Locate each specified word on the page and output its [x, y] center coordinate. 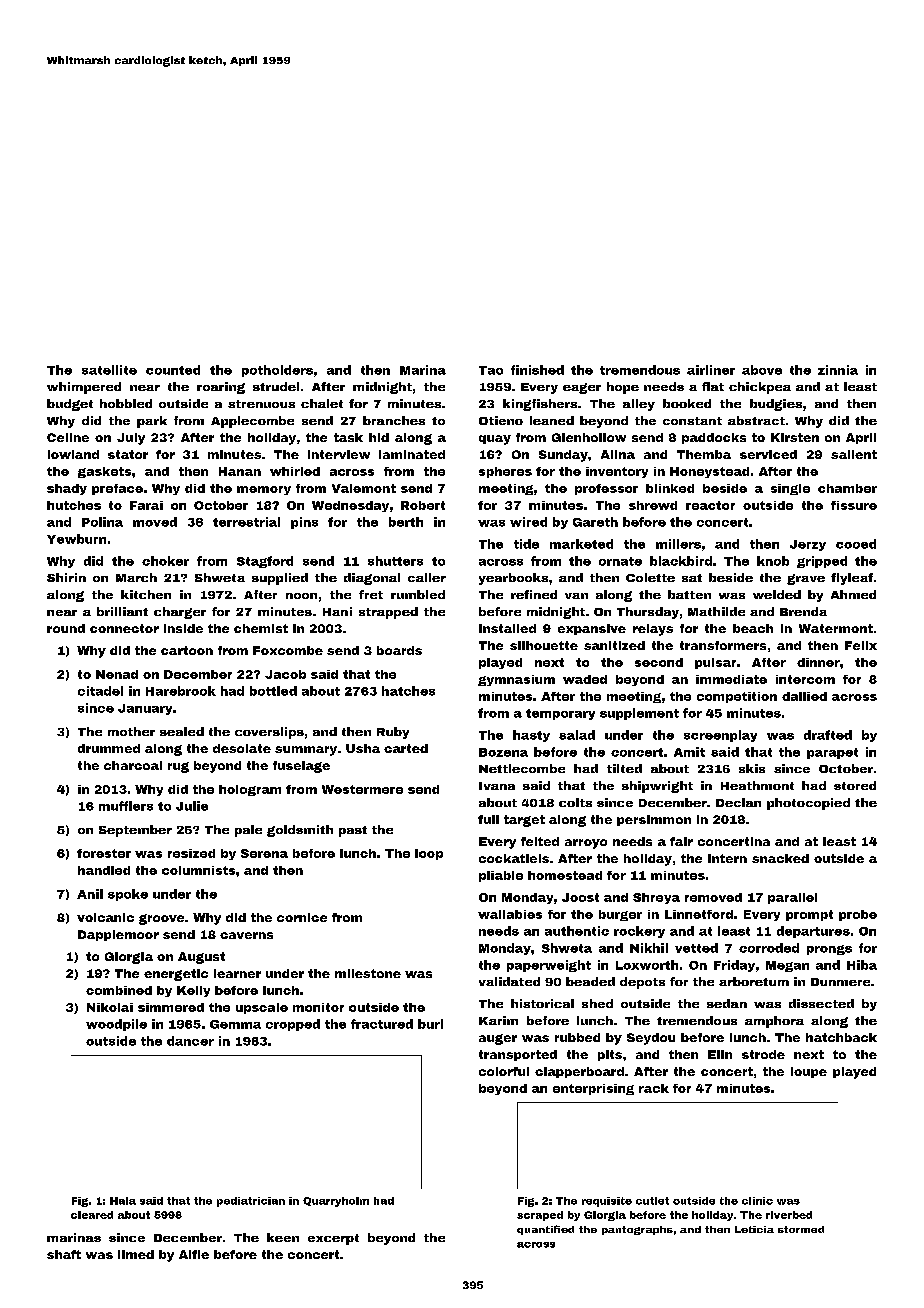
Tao [491, 370]
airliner [711, 370]
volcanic [105, 917]
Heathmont [757, 785]
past [353, 831]
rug [178, 767]
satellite [109, 370]
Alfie [194, 1254]
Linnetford [699, 914]
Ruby [393, 733]
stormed [801, 1229]
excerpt [333, 1239]
